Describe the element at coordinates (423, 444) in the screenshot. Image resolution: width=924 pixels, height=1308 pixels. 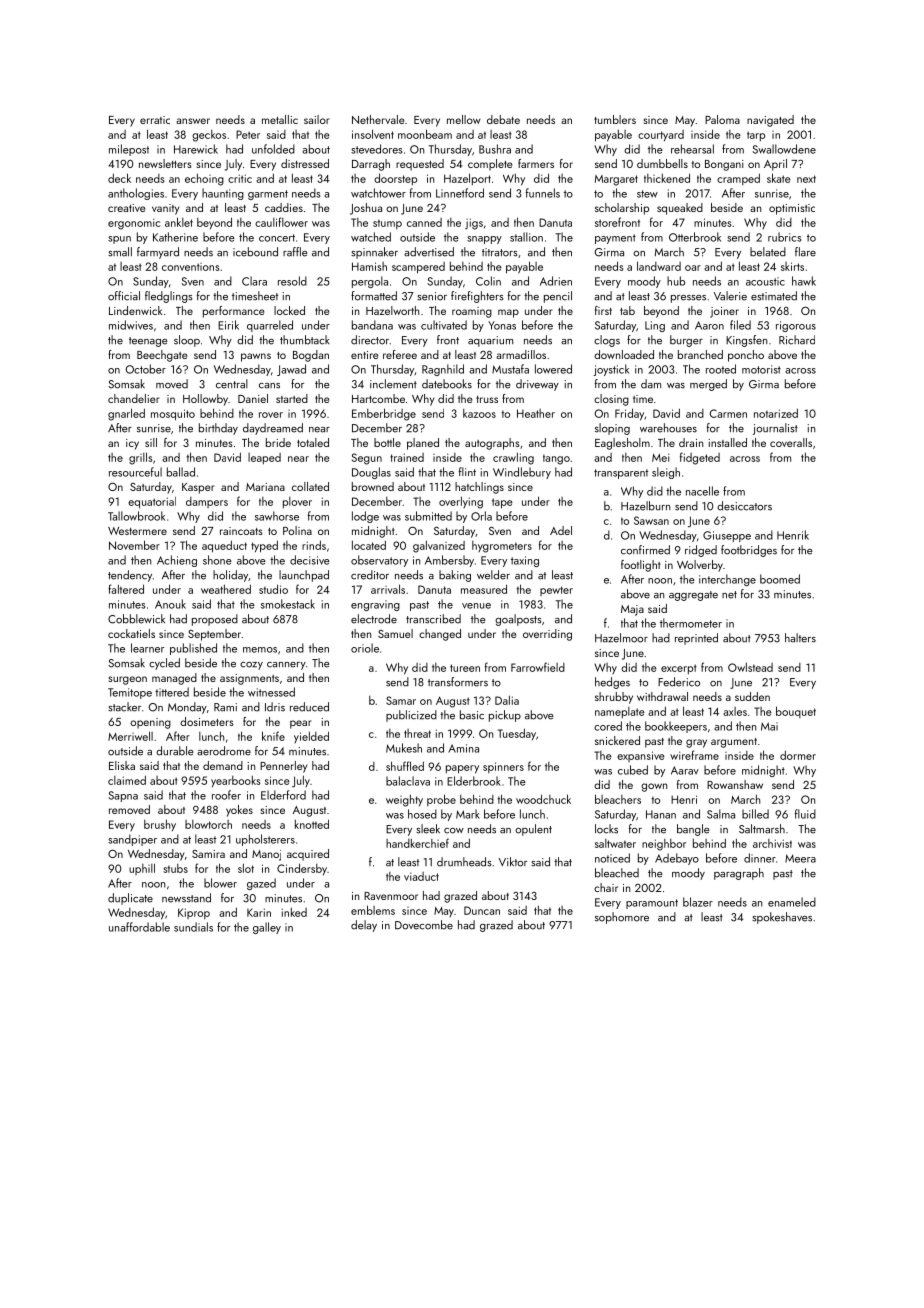
I see `planed` at that location.
